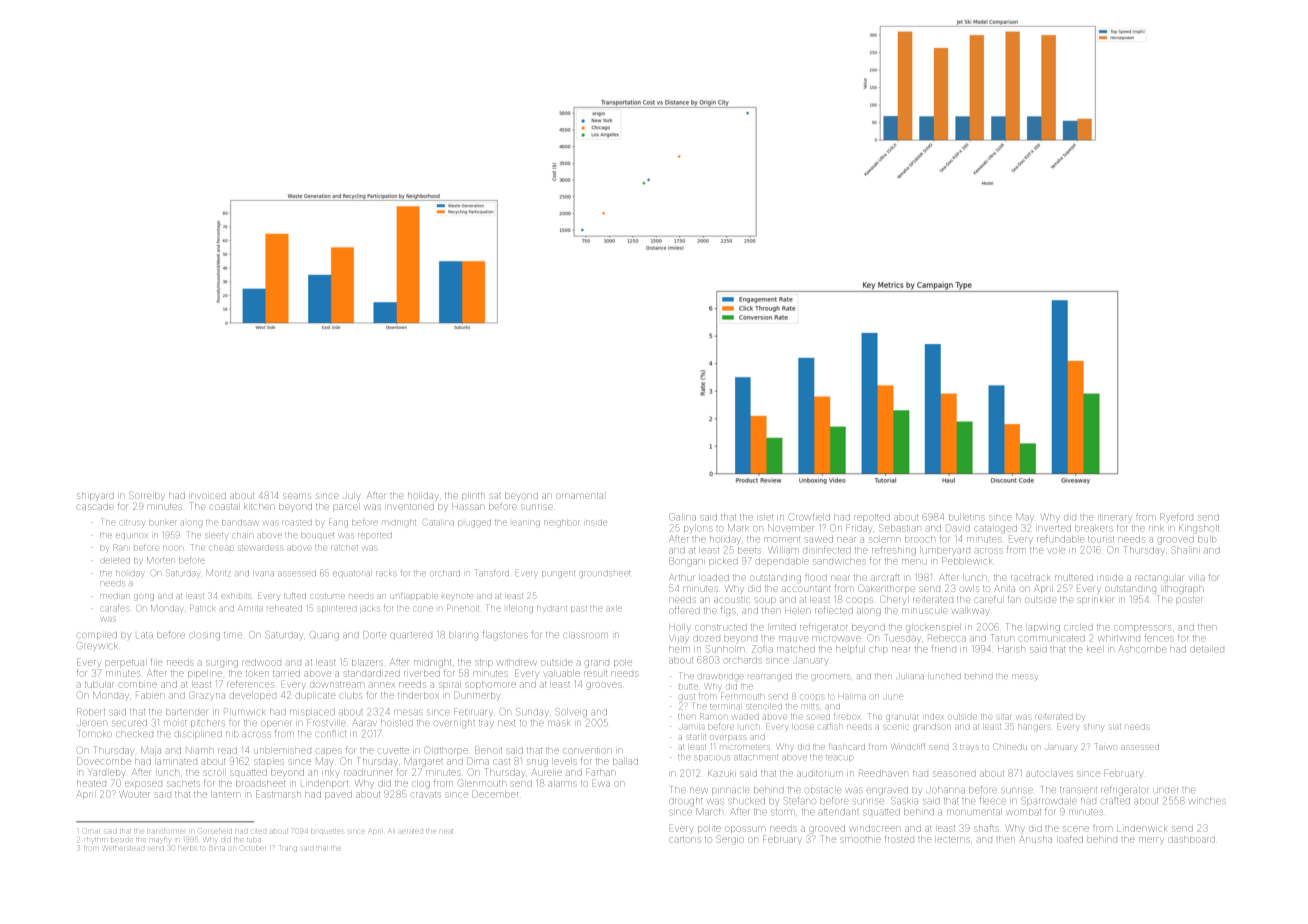 This image has height=924, width=1308. Describe the element at coordinates (1208, 801) in the image. I see `winches` at that location.
